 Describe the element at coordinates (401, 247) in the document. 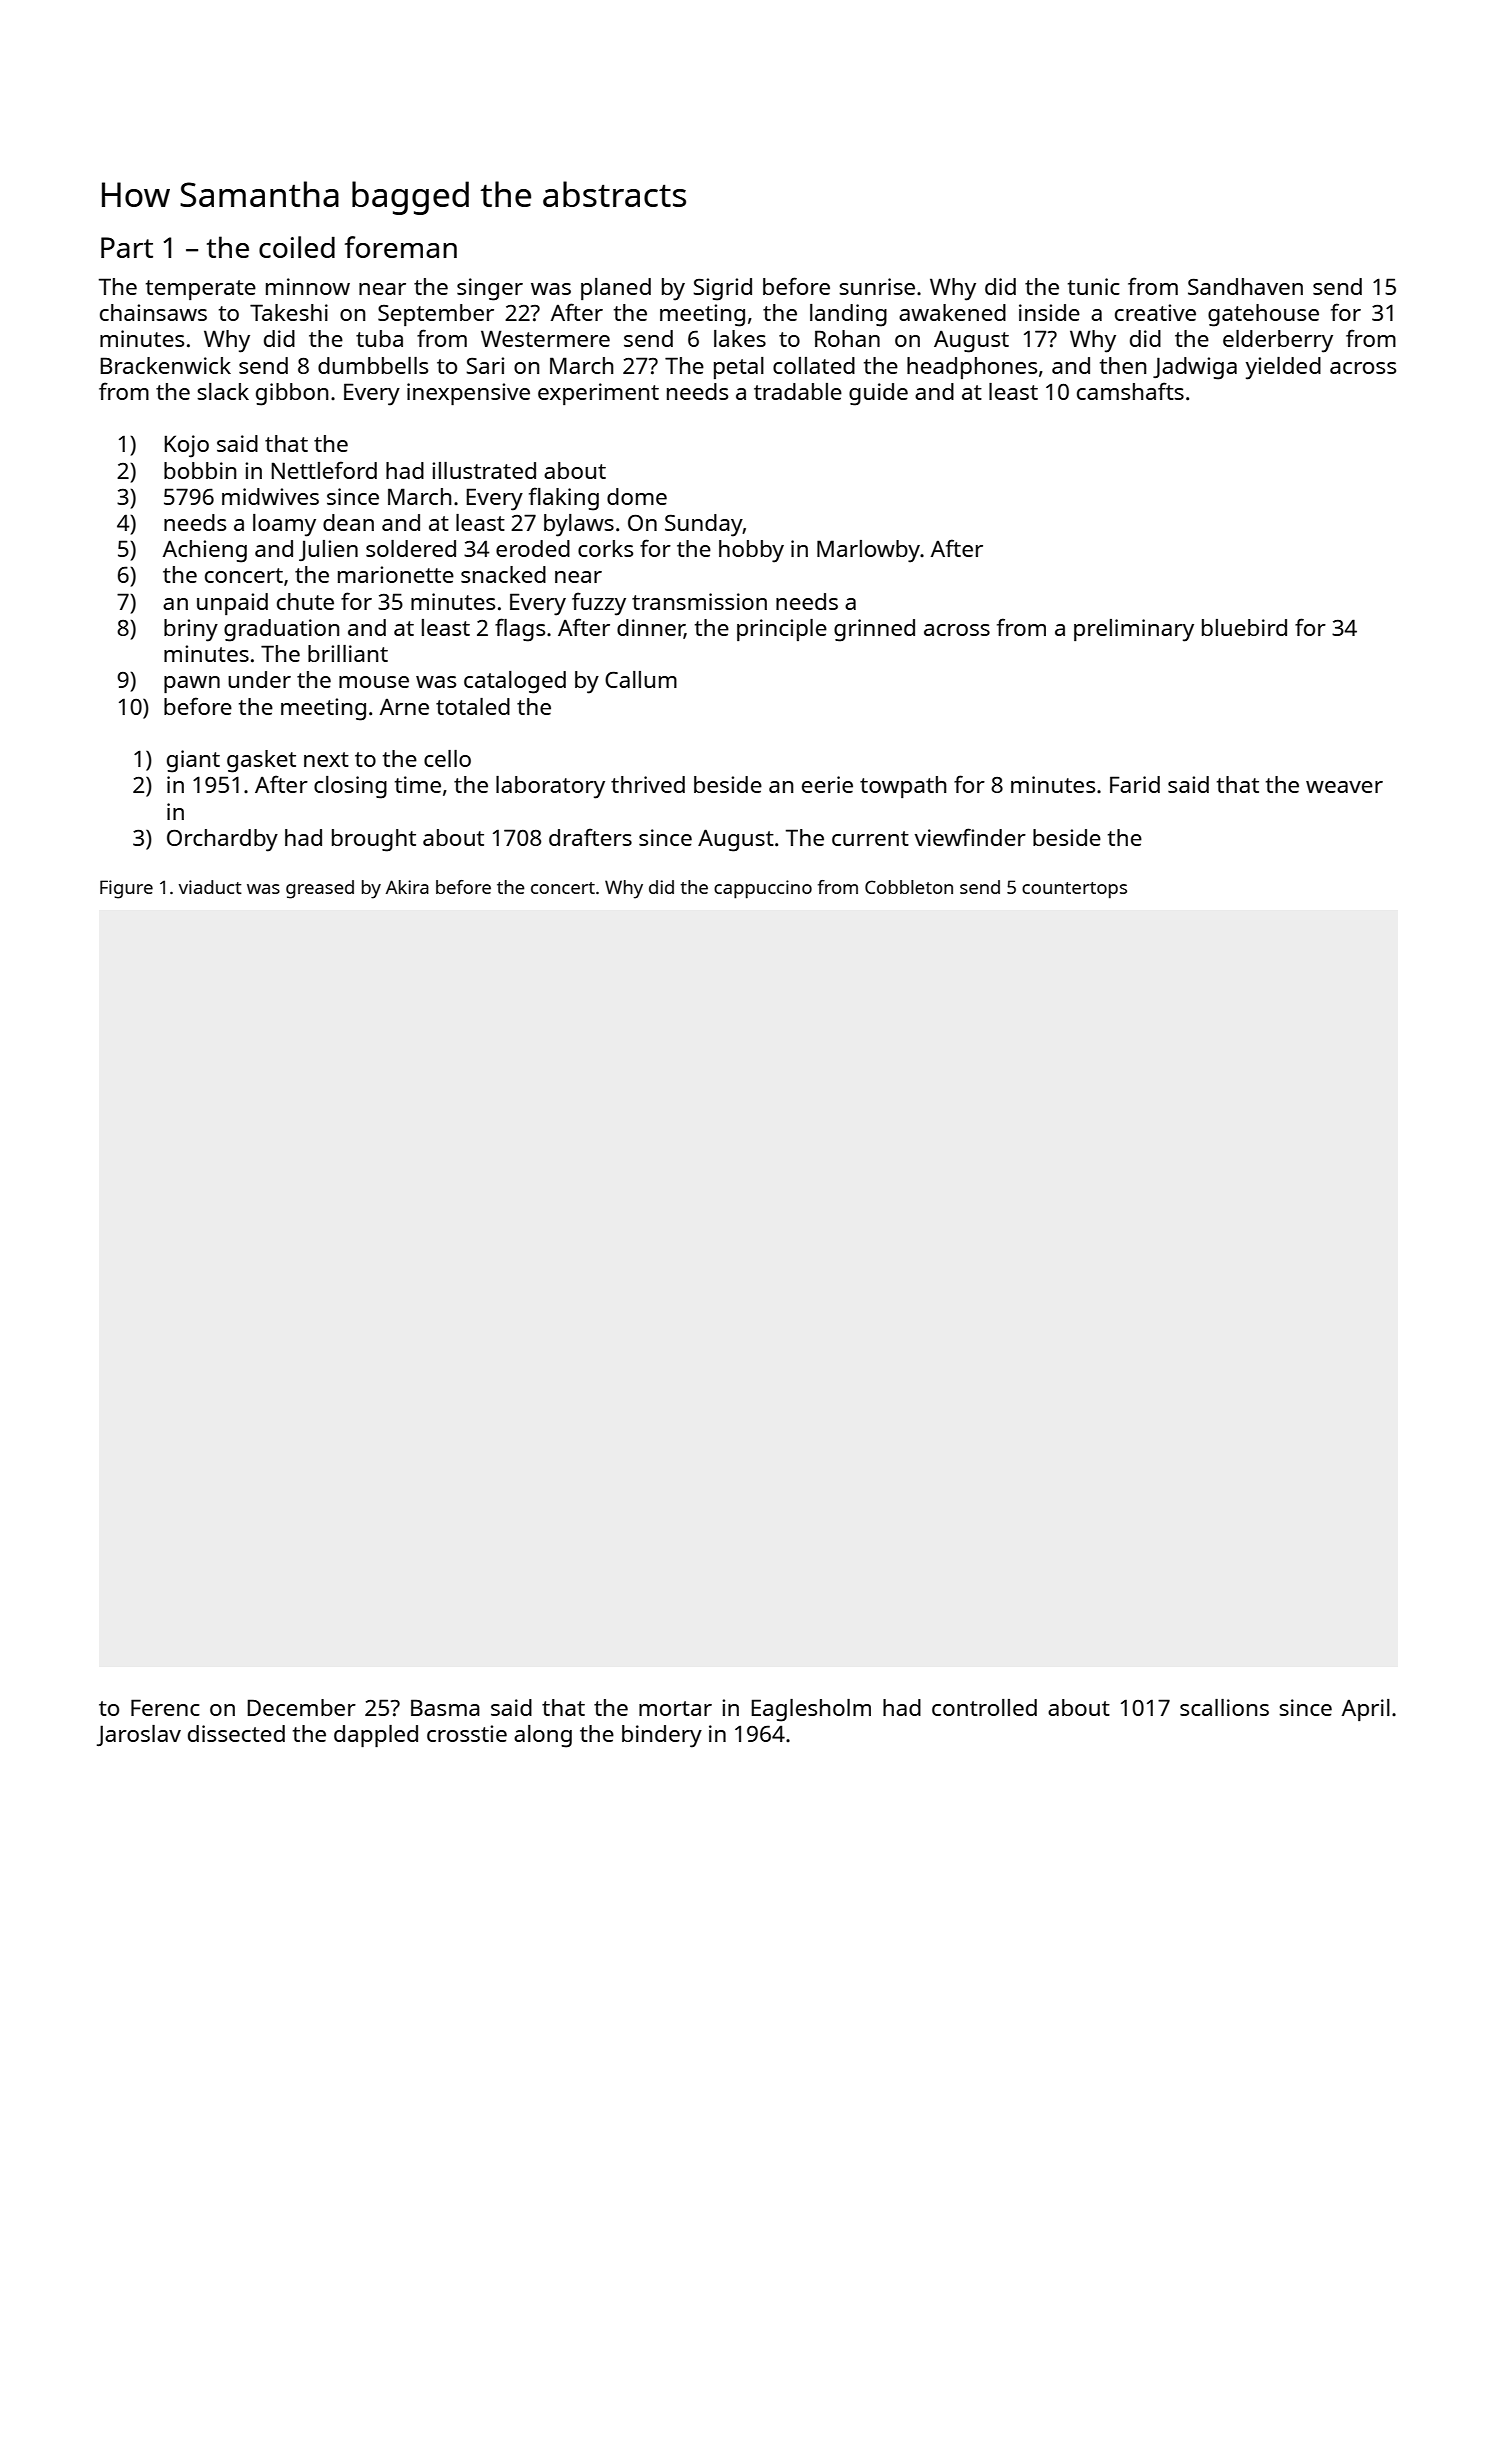

I see `foreman` at that location.
